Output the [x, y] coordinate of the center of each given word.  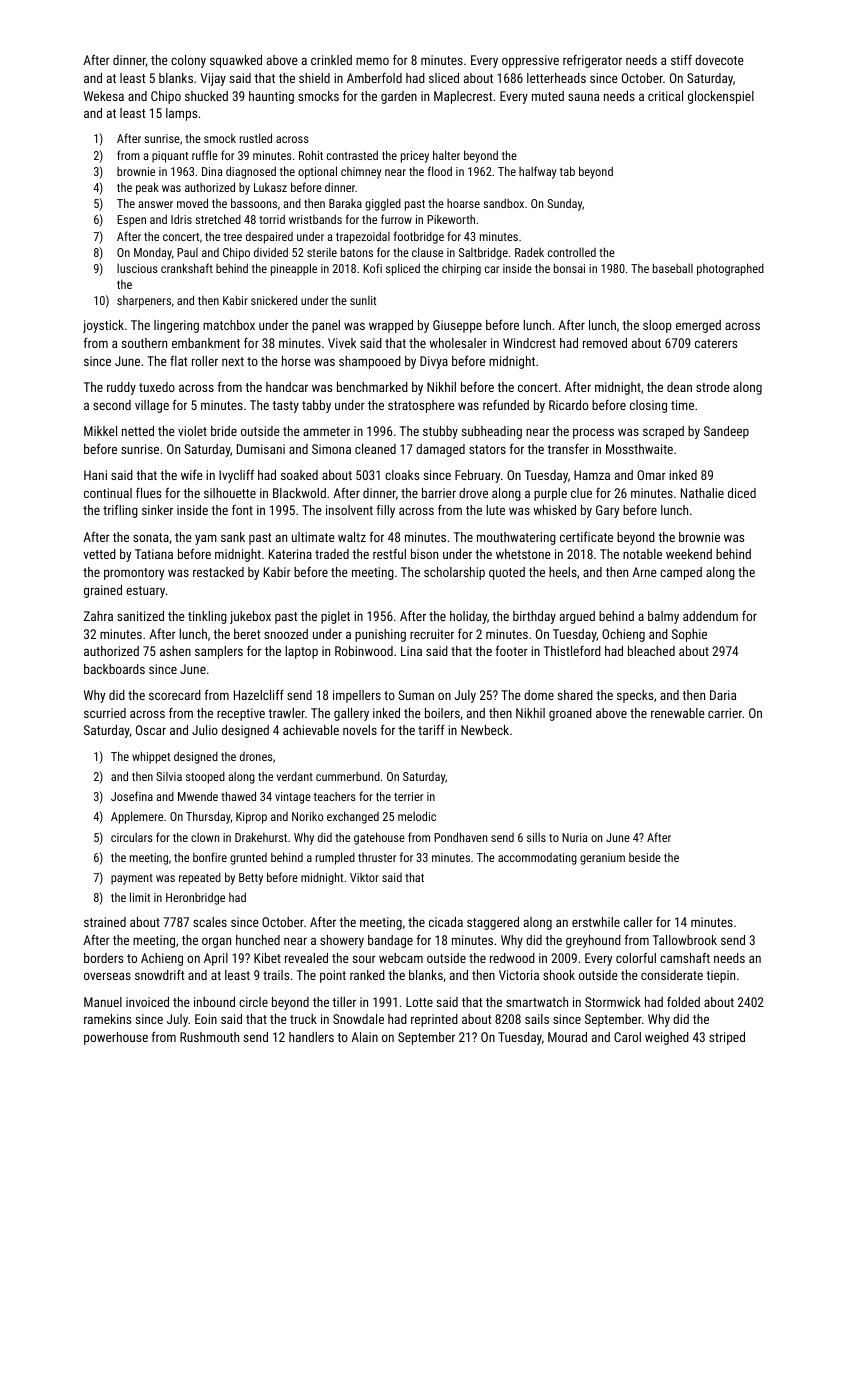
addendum [710, 616]
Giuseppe [457, 326]
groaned [570, 714]
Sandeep [726, 432]
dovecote [719, 60]
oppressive [530, 61]
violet [192, 431]
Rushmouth [209, 1037]
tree [233, 237]
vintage [293, 798]
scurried [105, 713]
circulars [132, 837]
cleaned [375, 449]
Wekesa [104, 96]
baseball [673, 268]
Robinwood [364, 651]
